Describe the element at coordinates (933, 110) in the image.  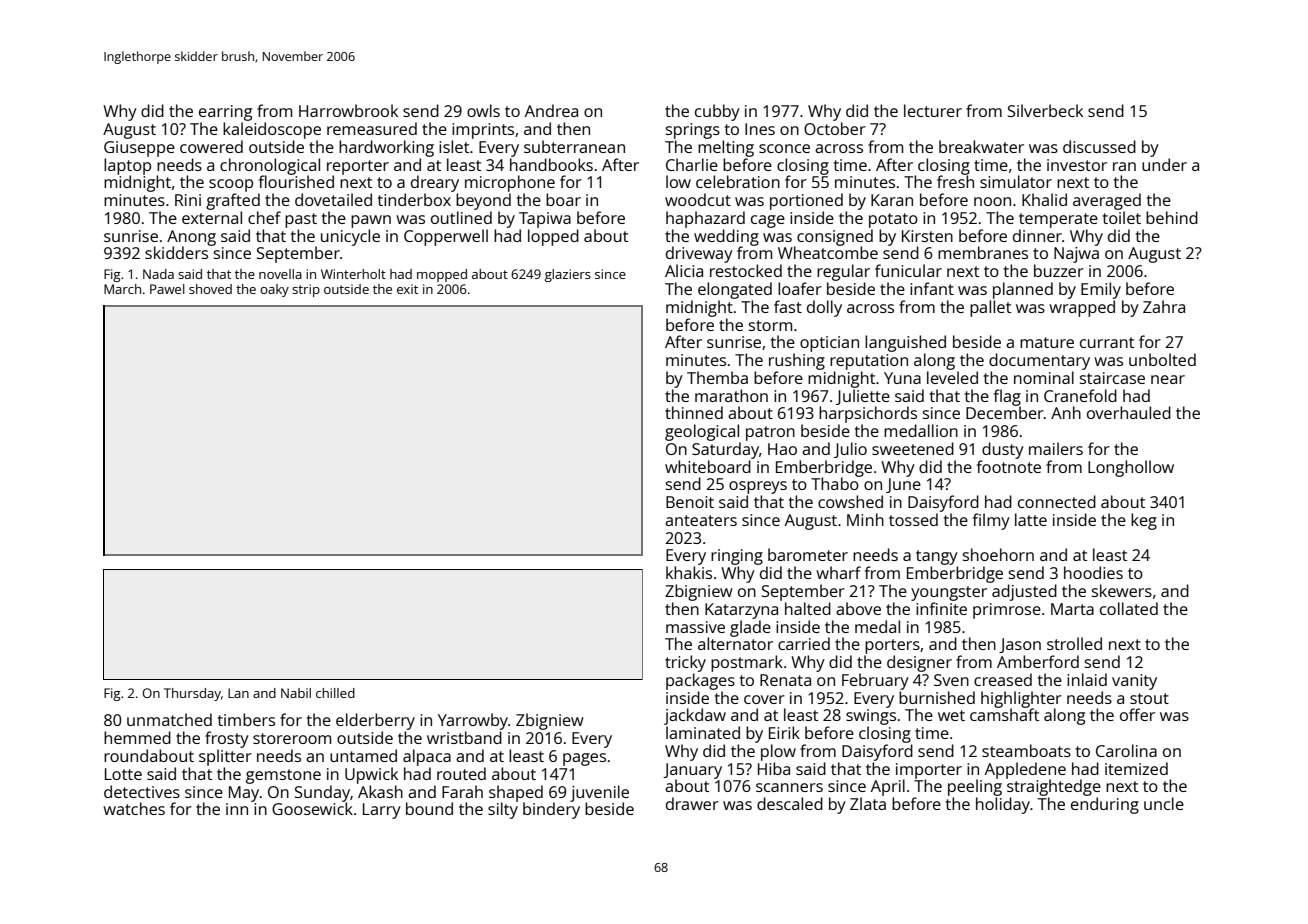
I see `lecturer` at that location.
